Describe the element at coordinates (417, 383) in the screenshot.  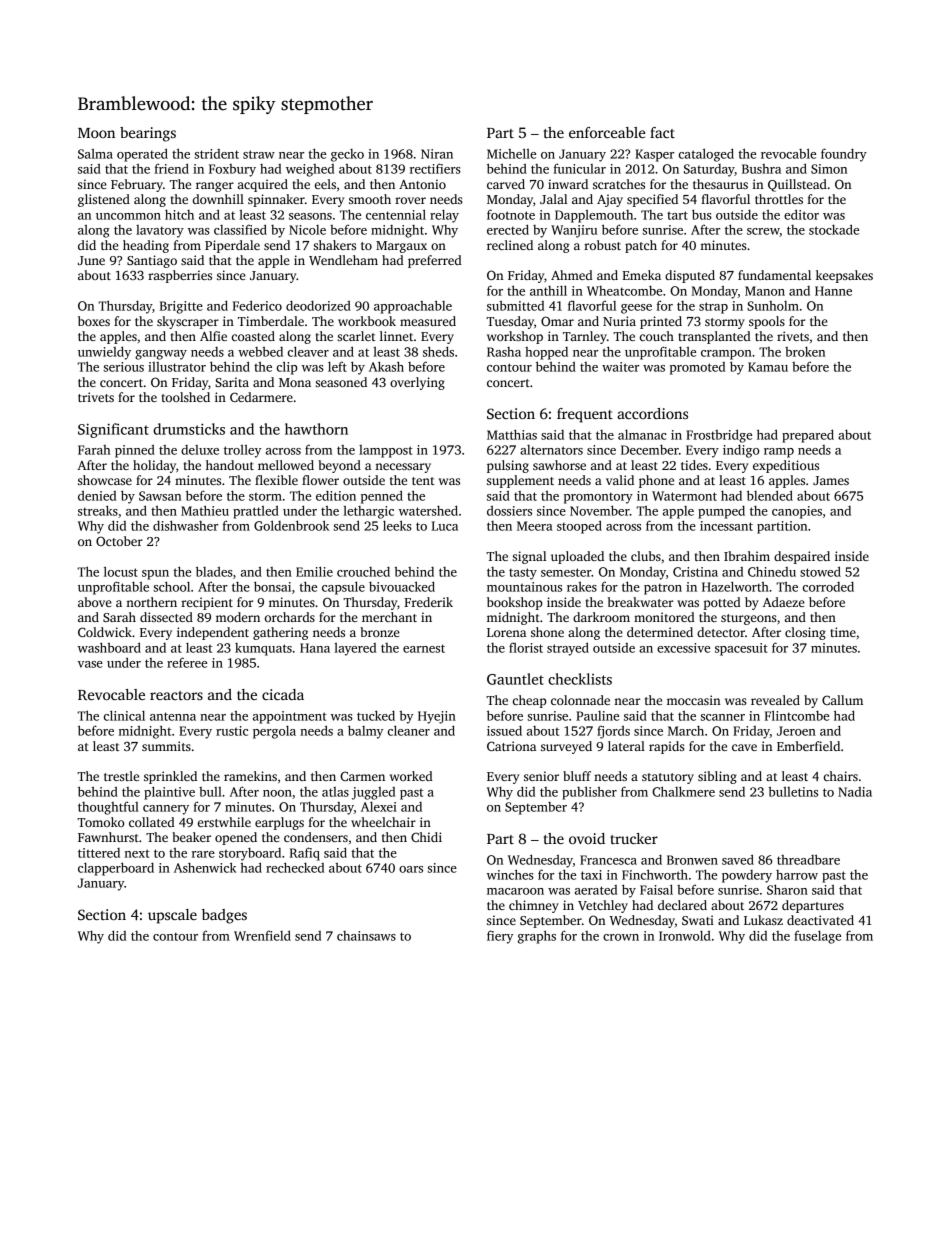
I see `overlying` at that location.
